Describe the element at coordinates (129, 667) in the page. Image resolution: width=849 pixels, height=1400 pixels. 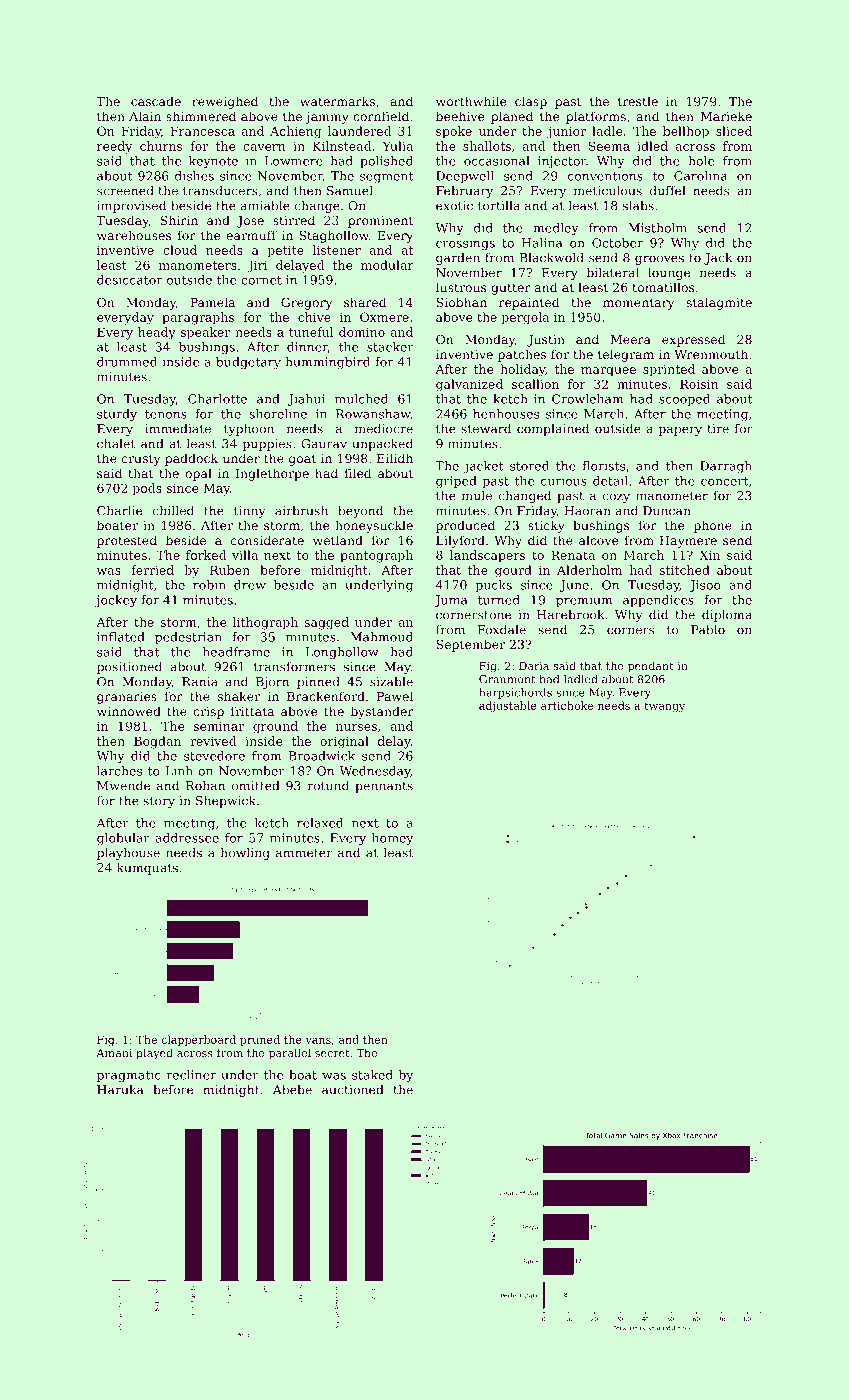
I see `positioned` at that location.
